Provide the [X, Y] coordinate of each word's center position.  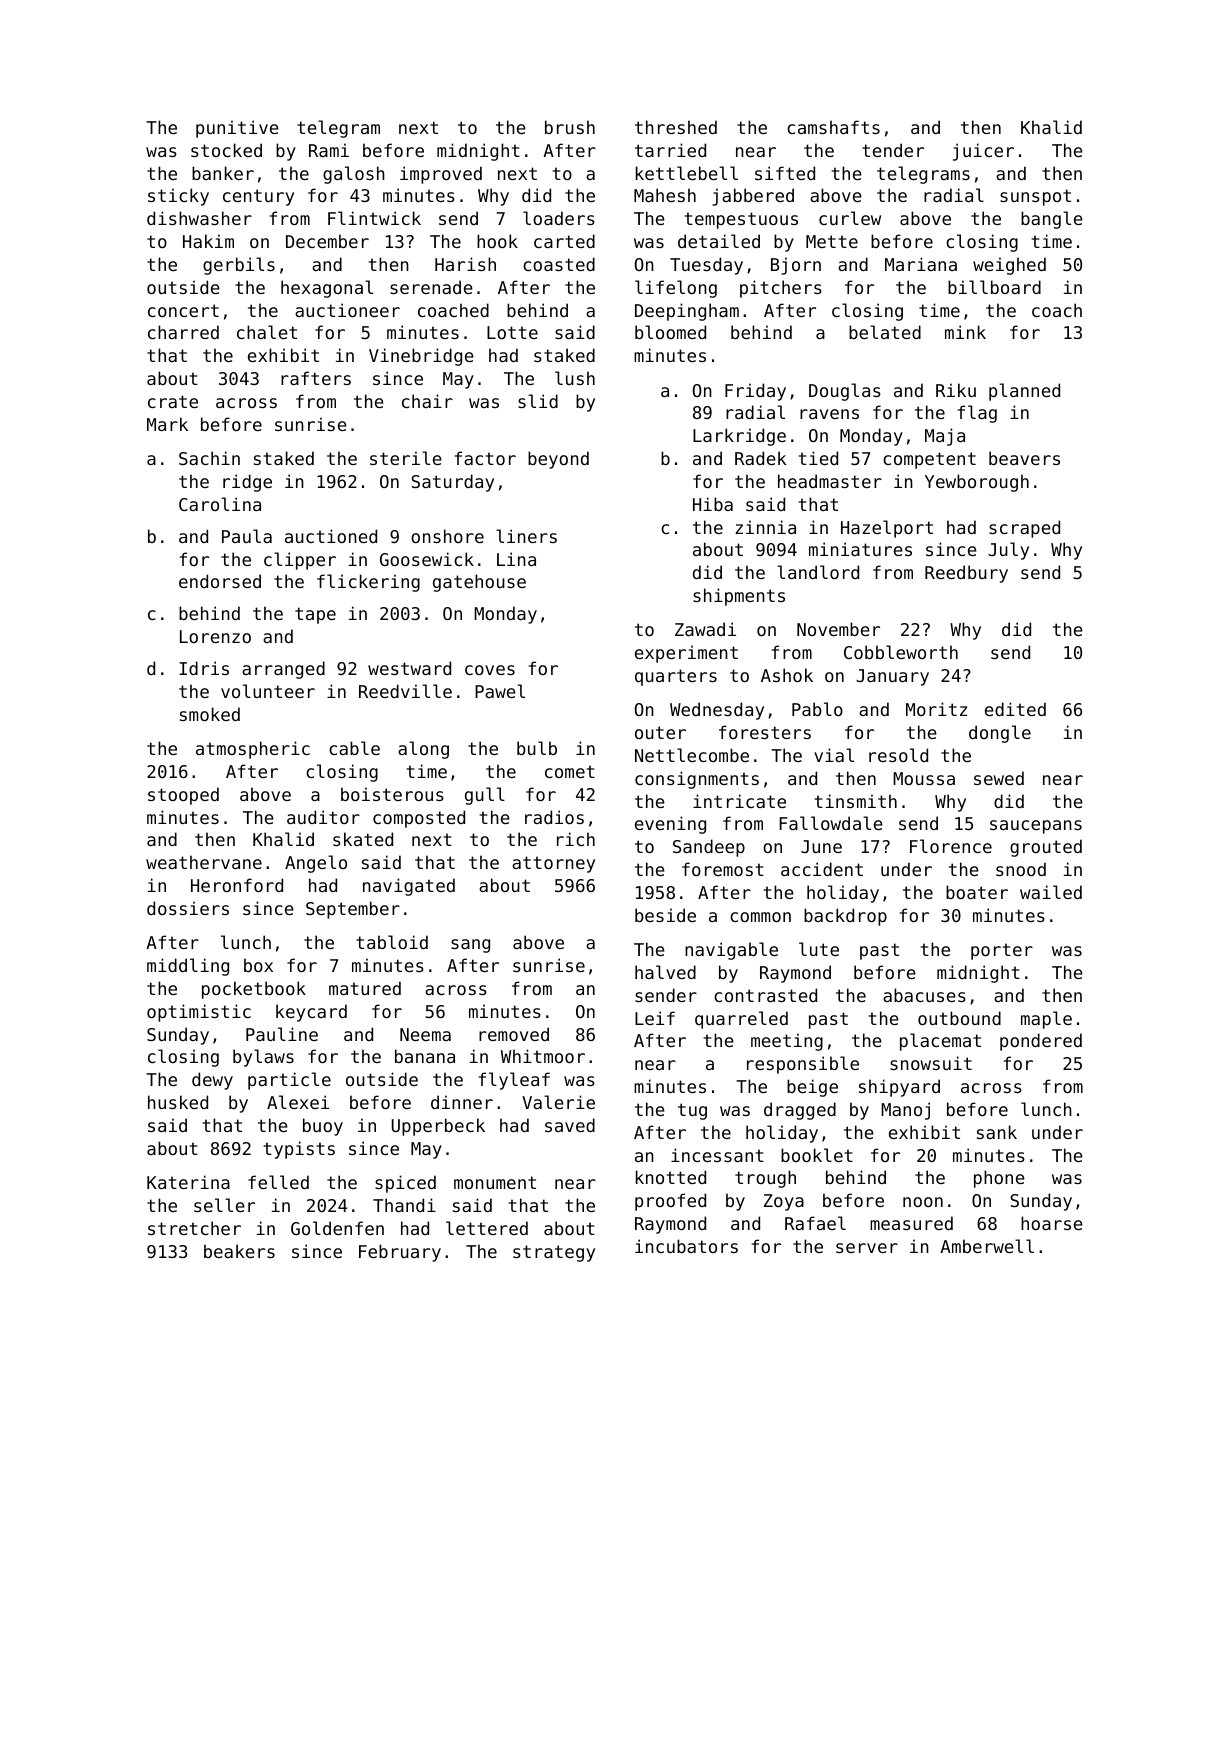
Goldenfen [337, 1228]
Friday [755, 392]
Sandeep [709, 848]
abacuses [924, 995]
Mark [167, 424]
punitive [237, 129]
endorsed [220, 581]
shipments [739, 597]
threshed [676, 127]
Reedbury [966, 574]
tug [692, 1111]
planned [1024, 392]
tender [893, 150]
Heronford [237, 885]
